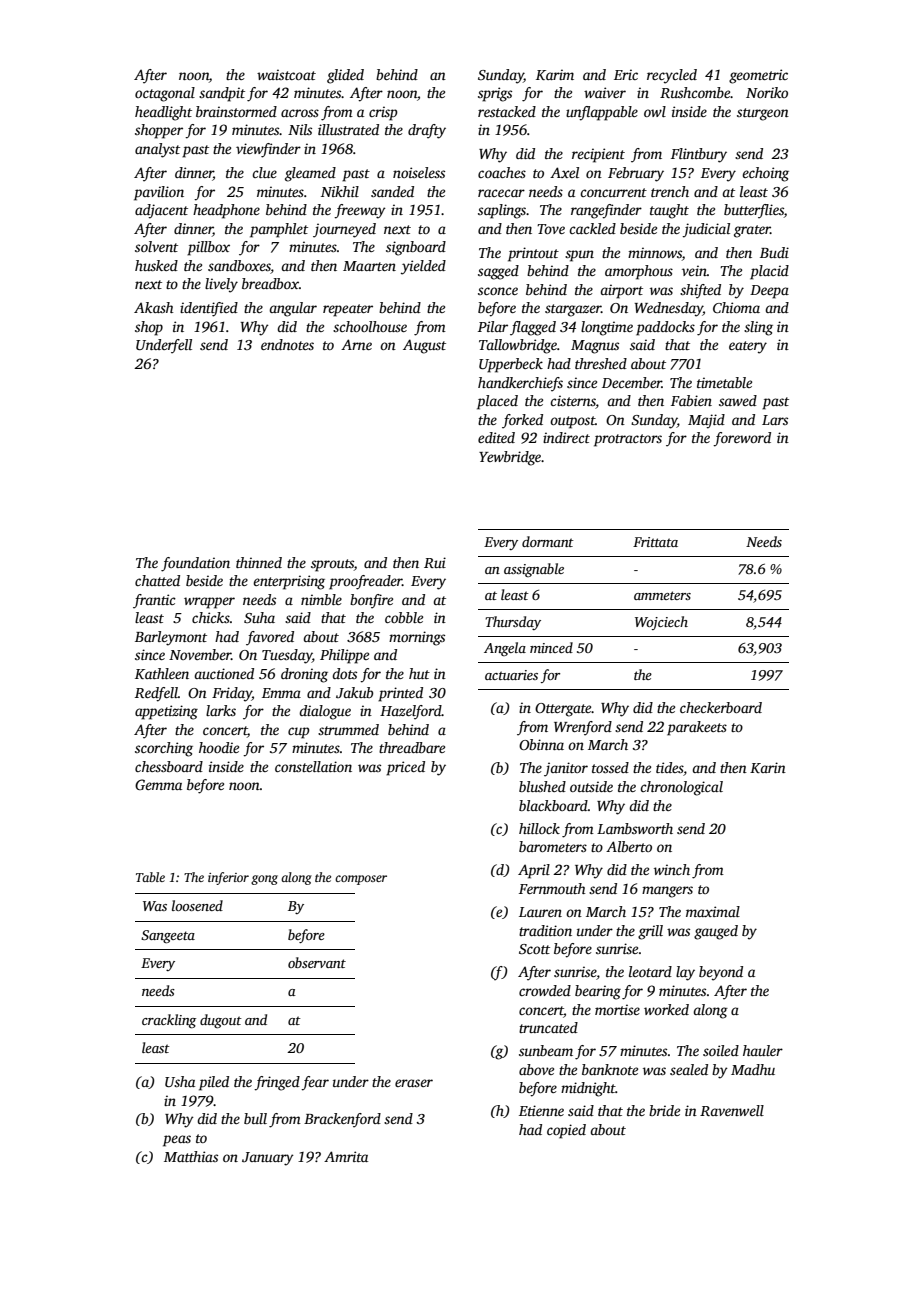 This screenshot has height=1314, width=924. Describe the element at coordinates (738, 400) in the screenshot. I see `sawed` at that location.
